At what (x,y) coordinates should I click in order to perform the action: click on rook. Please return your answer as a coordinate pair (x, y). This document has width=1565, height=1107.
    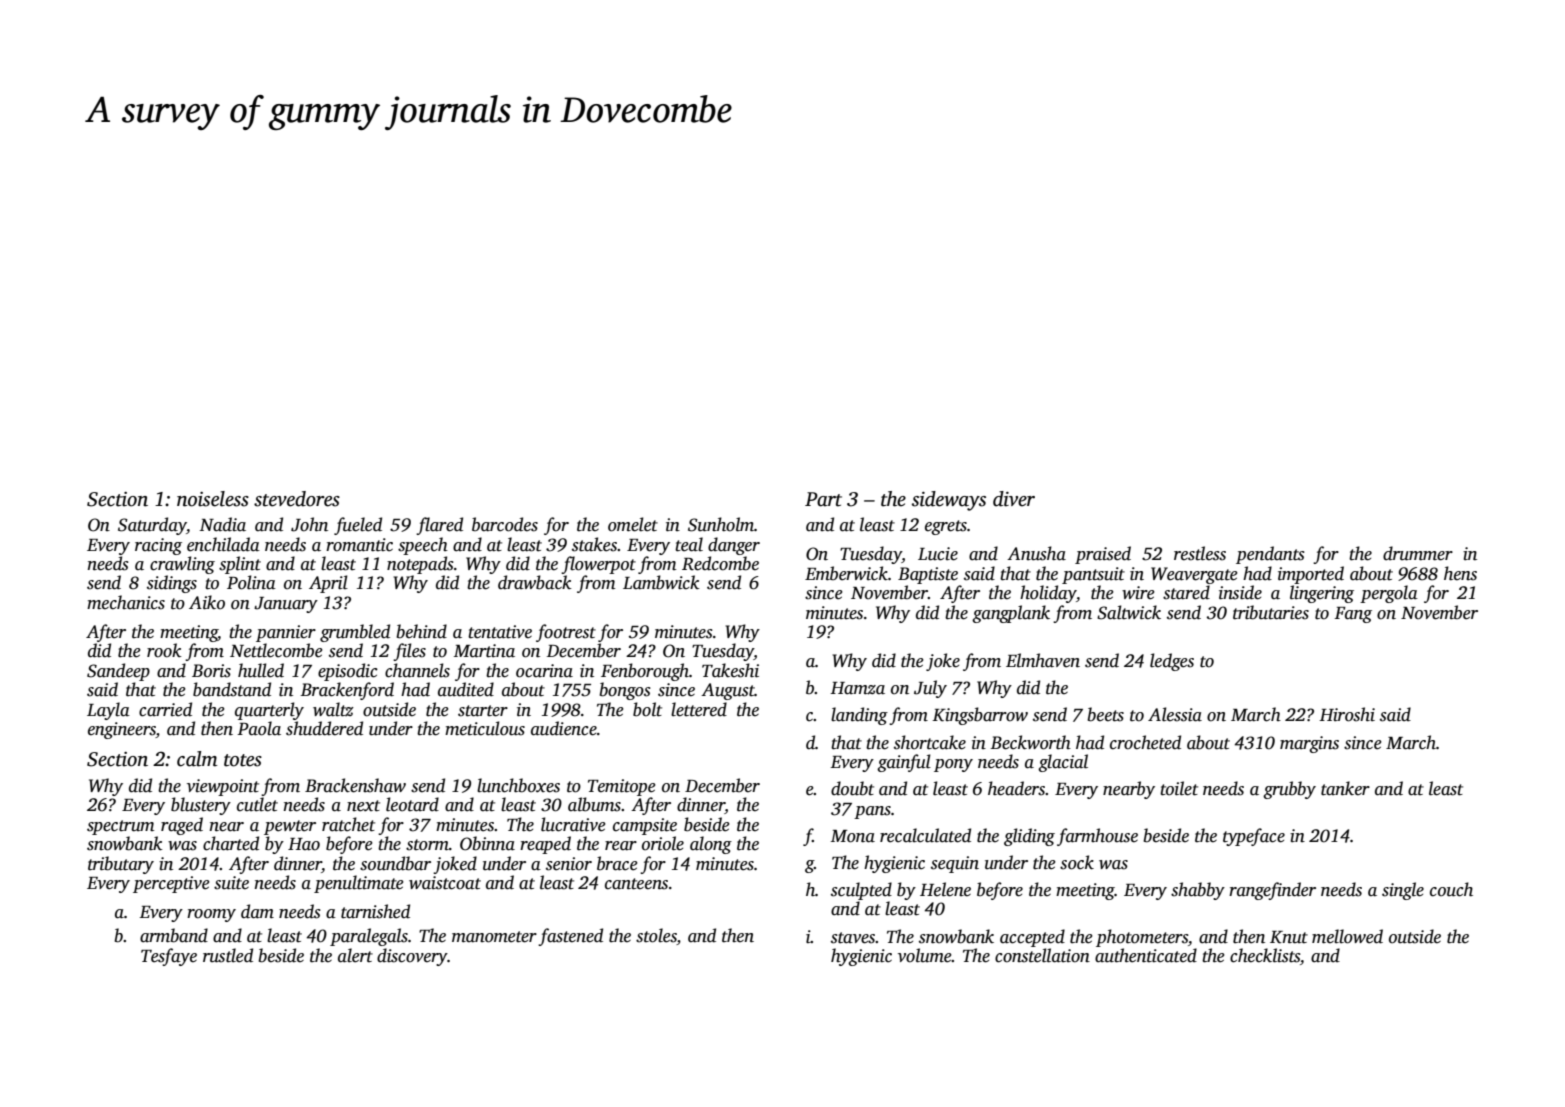
    Looking at the image, I should click on (164, 650).
